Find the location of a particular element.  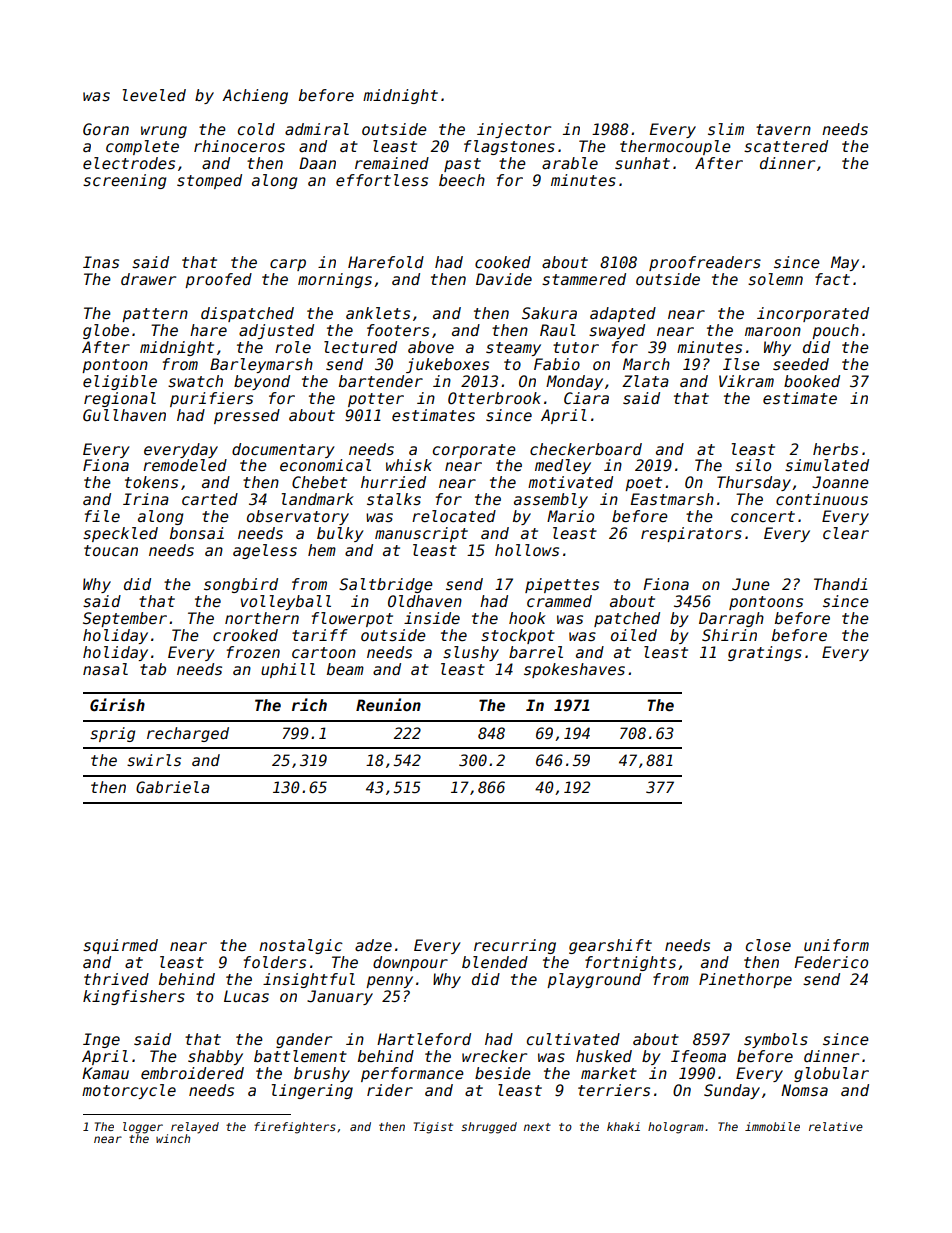

tavern is located at coordinates (783, 129).
